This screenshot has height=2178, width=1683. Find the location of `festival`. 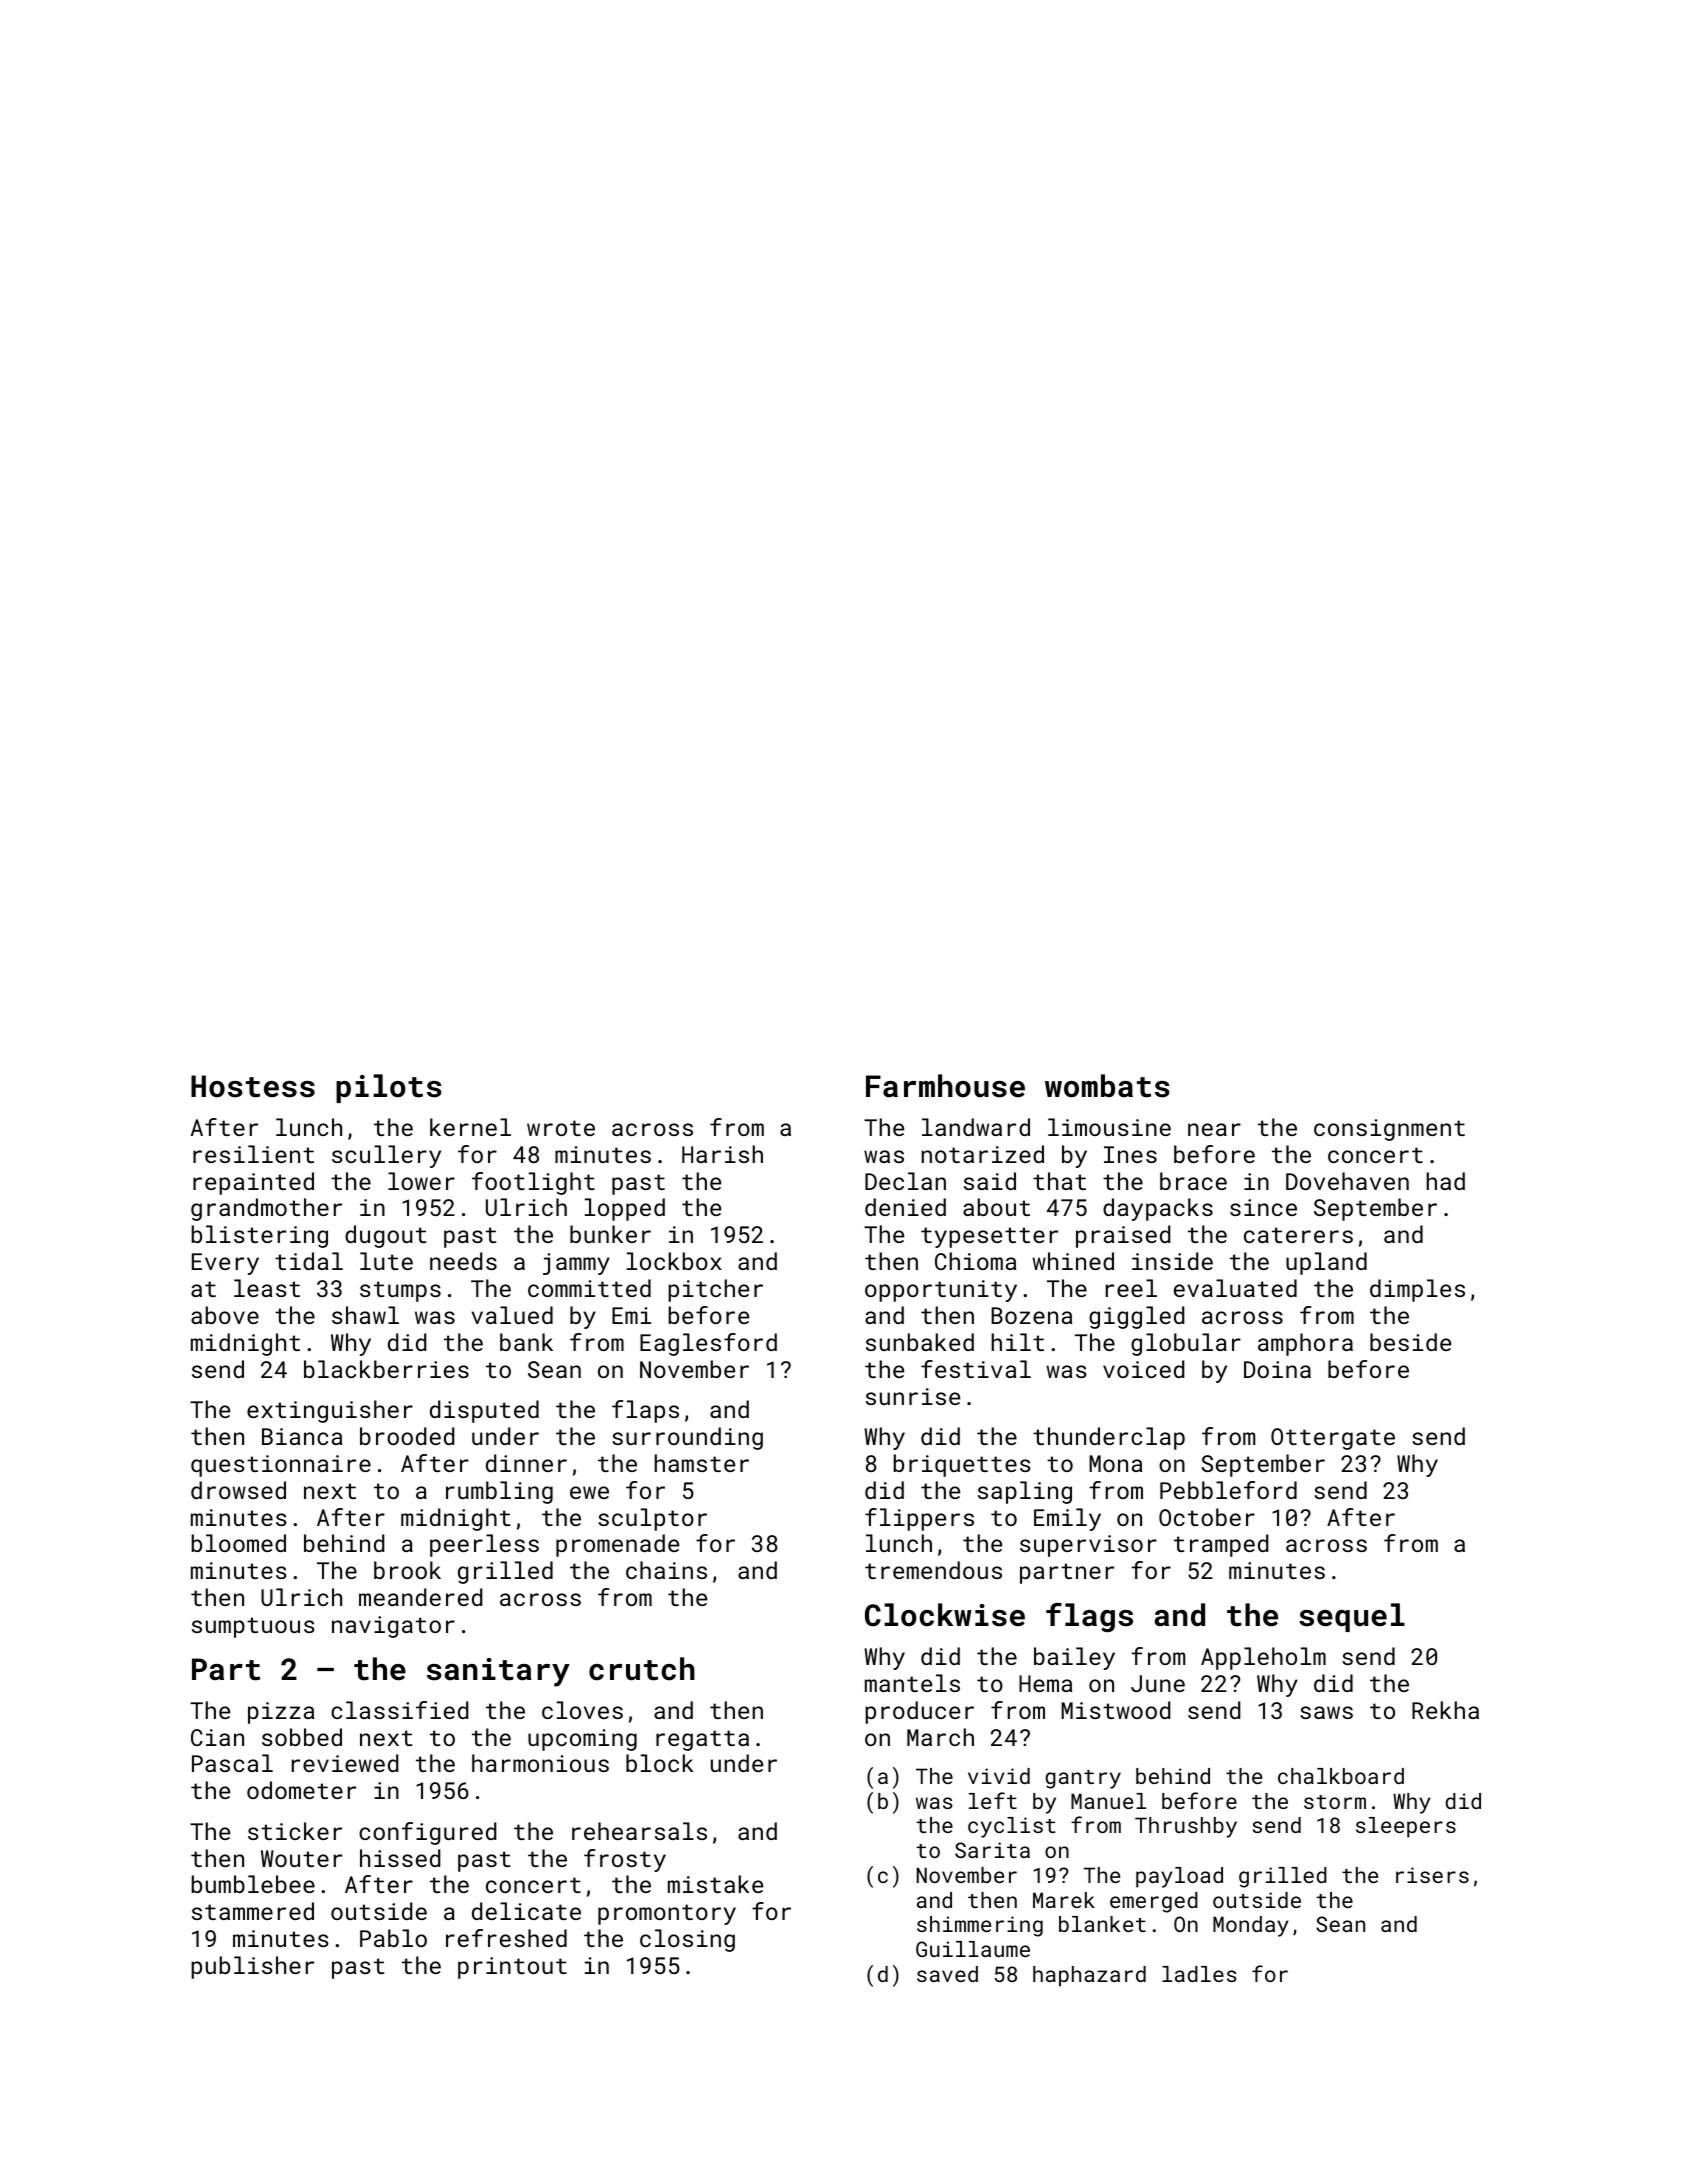

festival is located at coordinates (976, 1369).
